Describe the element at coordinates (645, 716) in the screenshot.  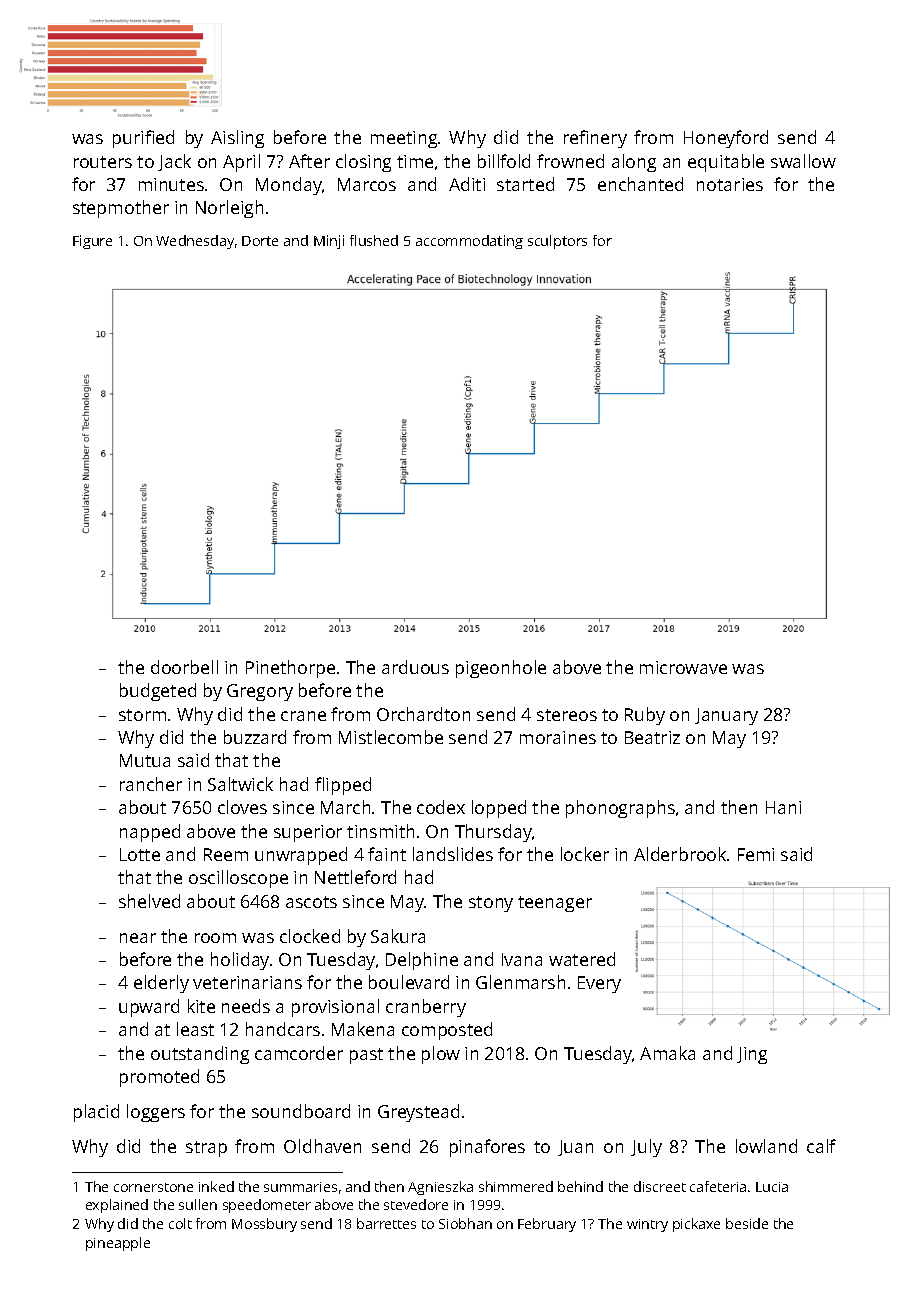
I see `Ruby` at that location.
